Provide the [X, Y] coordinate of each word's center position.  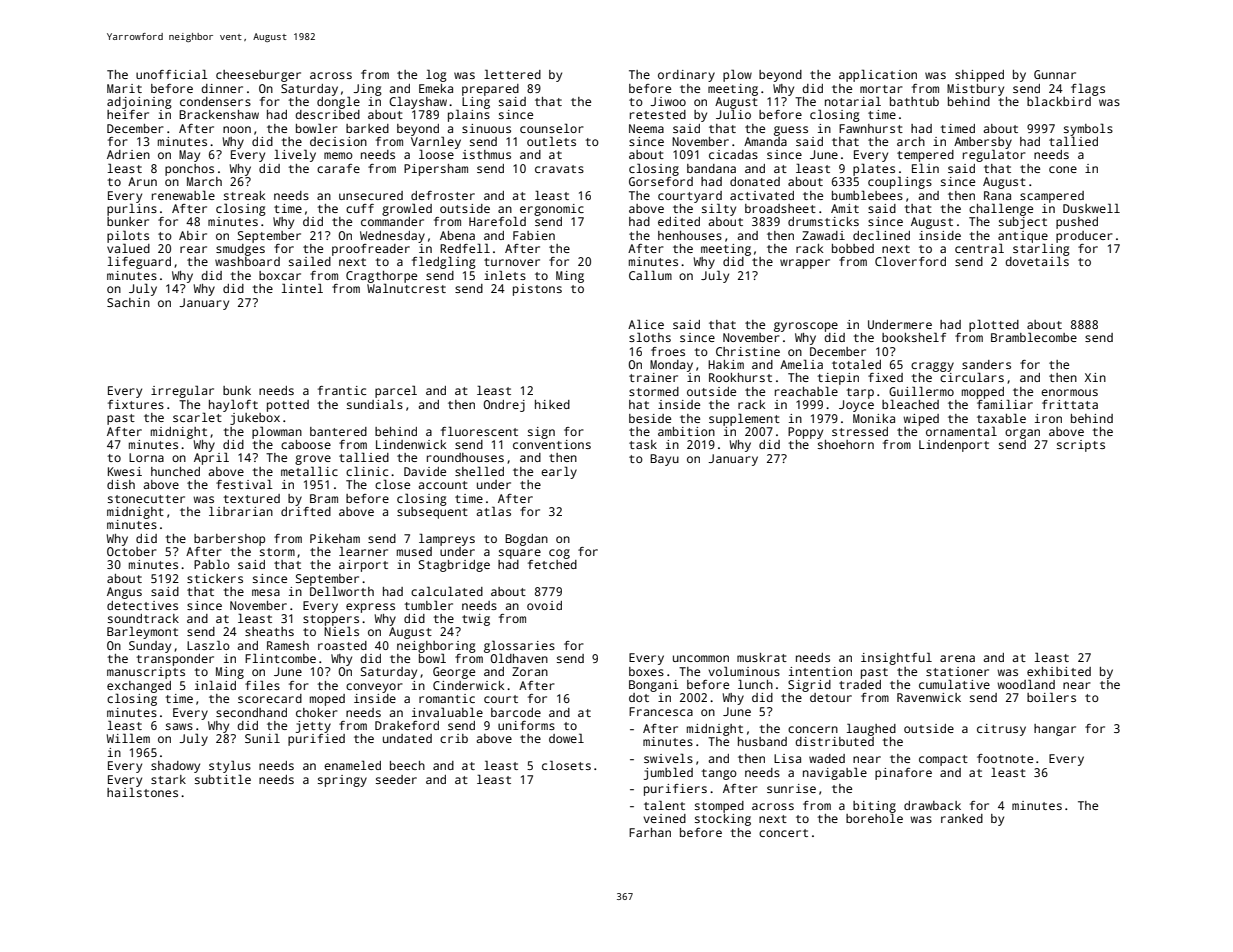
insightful [896, 658]
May [189, 156]
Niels [341, 631]
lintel [302, 288]
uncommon [701, 658]
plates [874, 169]
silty [719, 209]
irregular [182, 391]
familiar [1005, 404]
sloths [650, 337]
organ [1022, 434]
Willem [128, 738]
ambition [686, 431]
